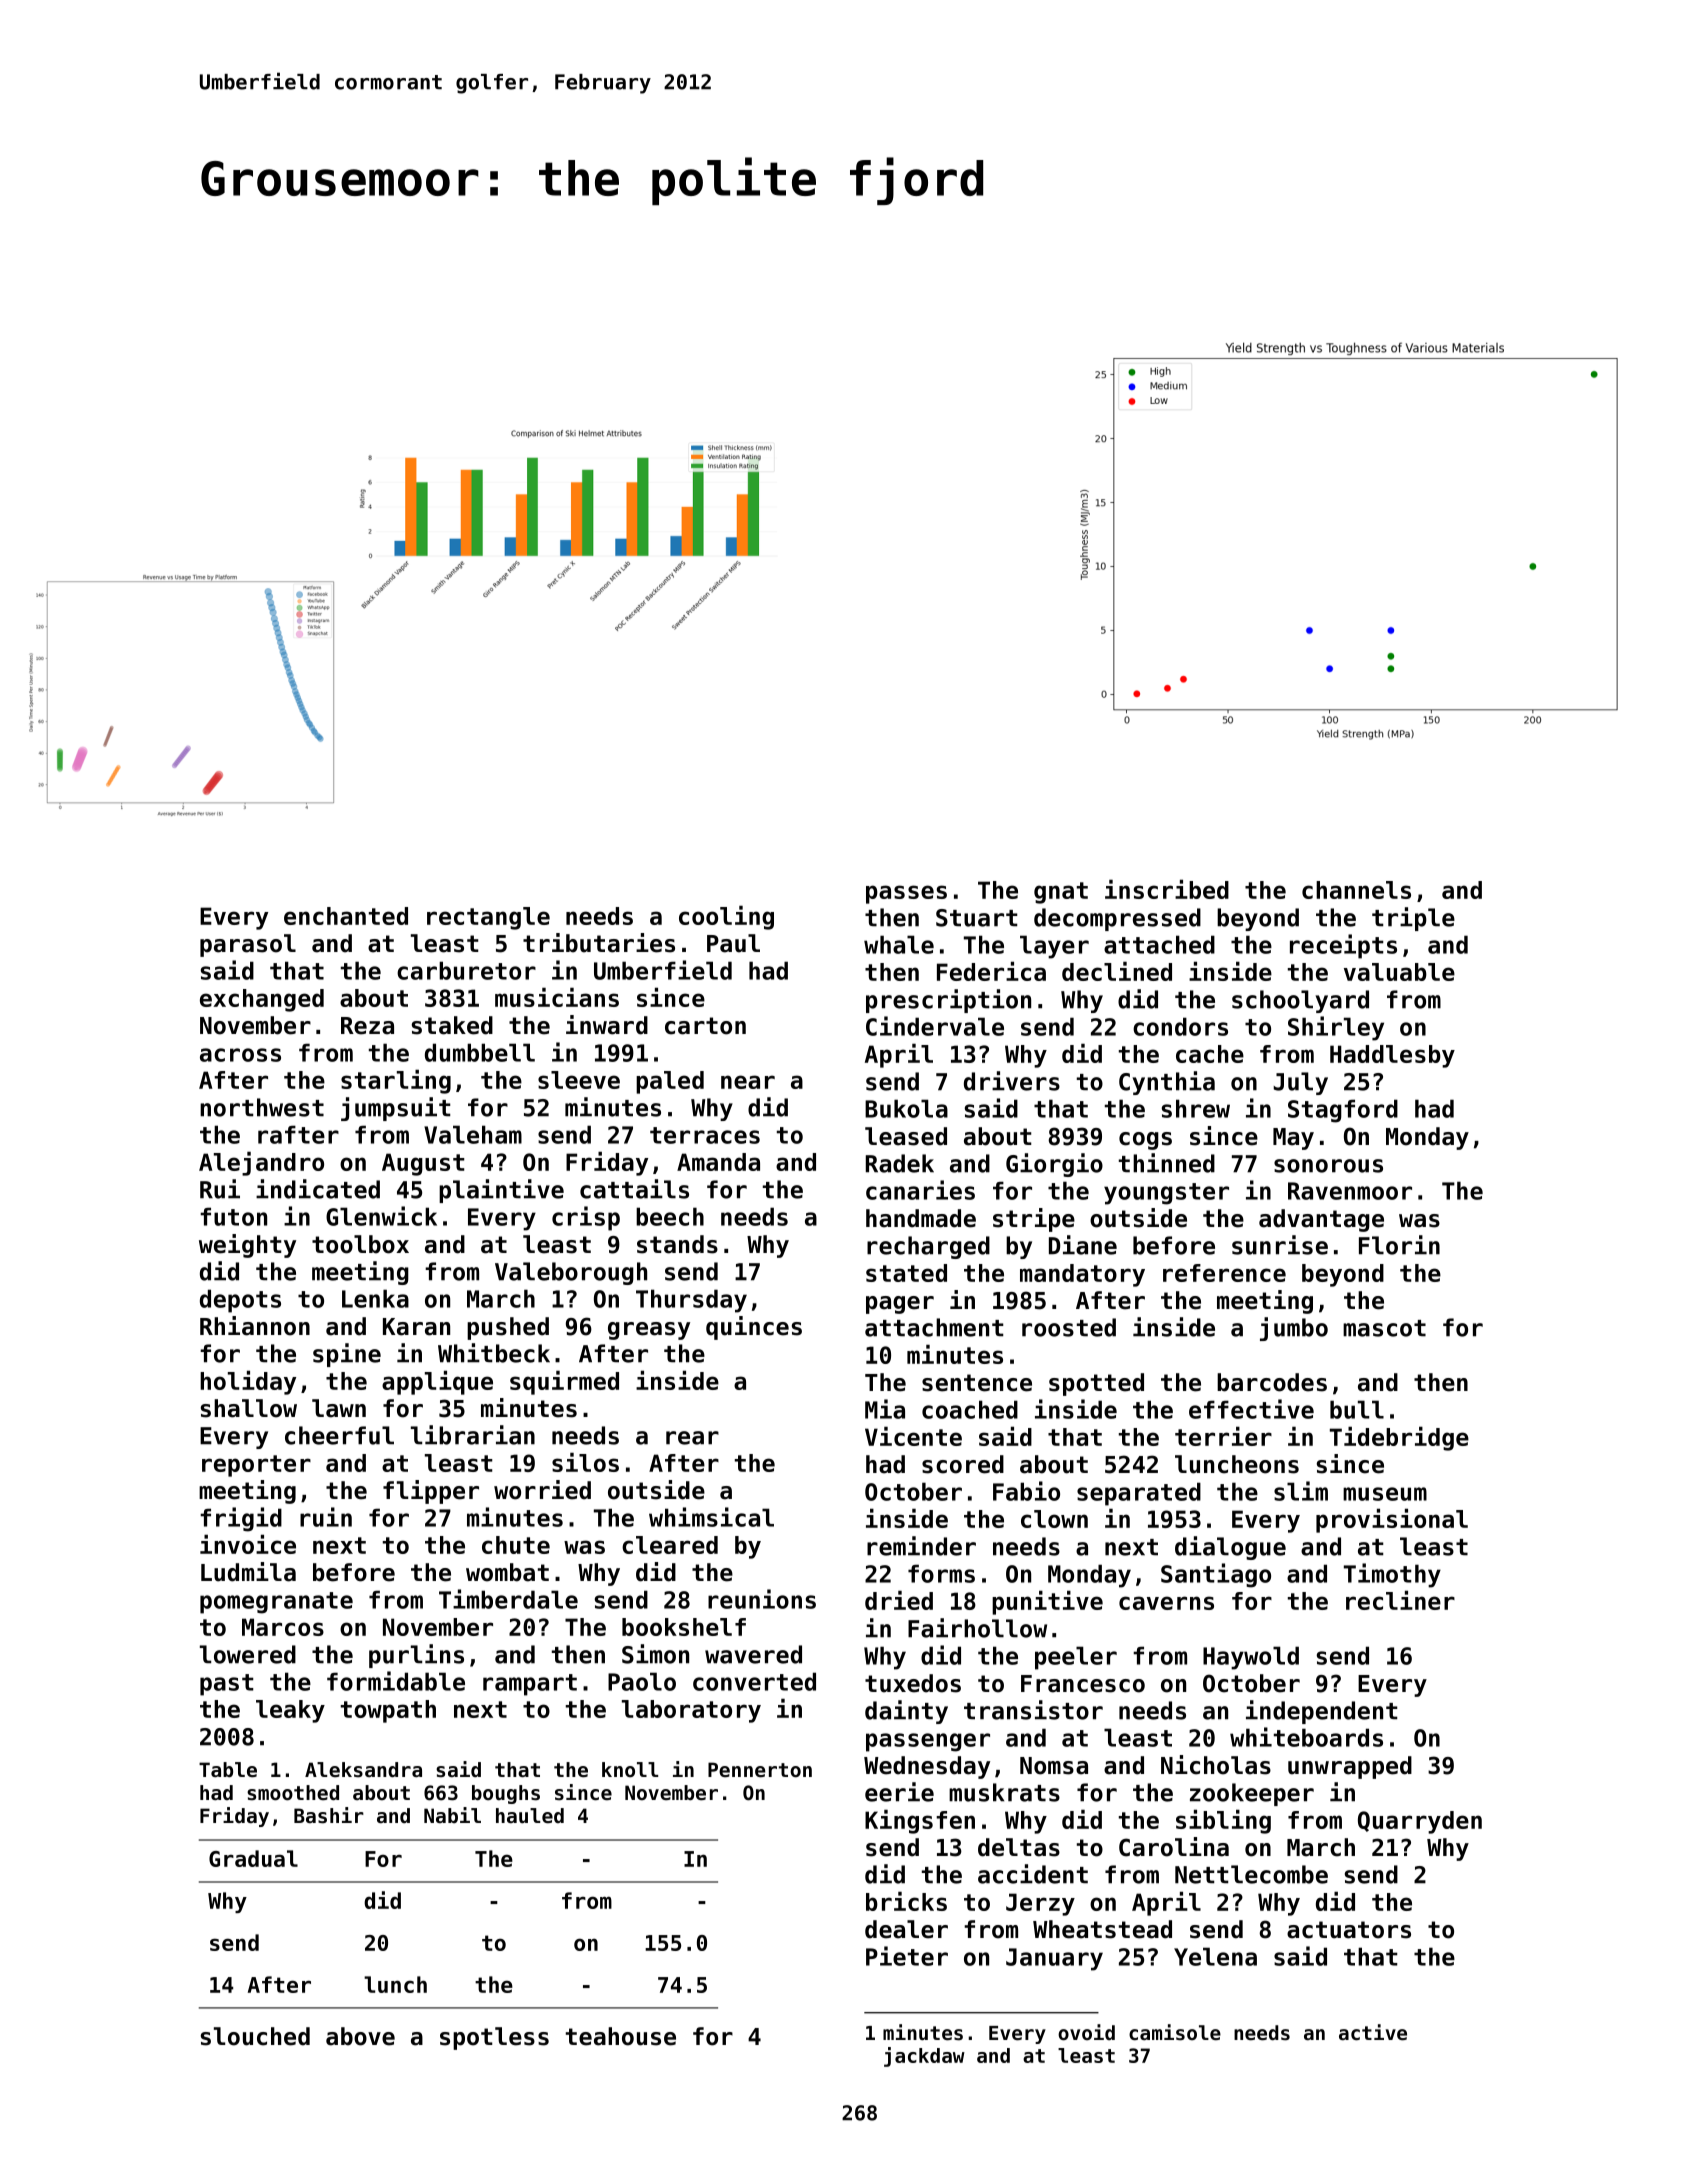  I want to click on drivers, so click(1012, 1081).
